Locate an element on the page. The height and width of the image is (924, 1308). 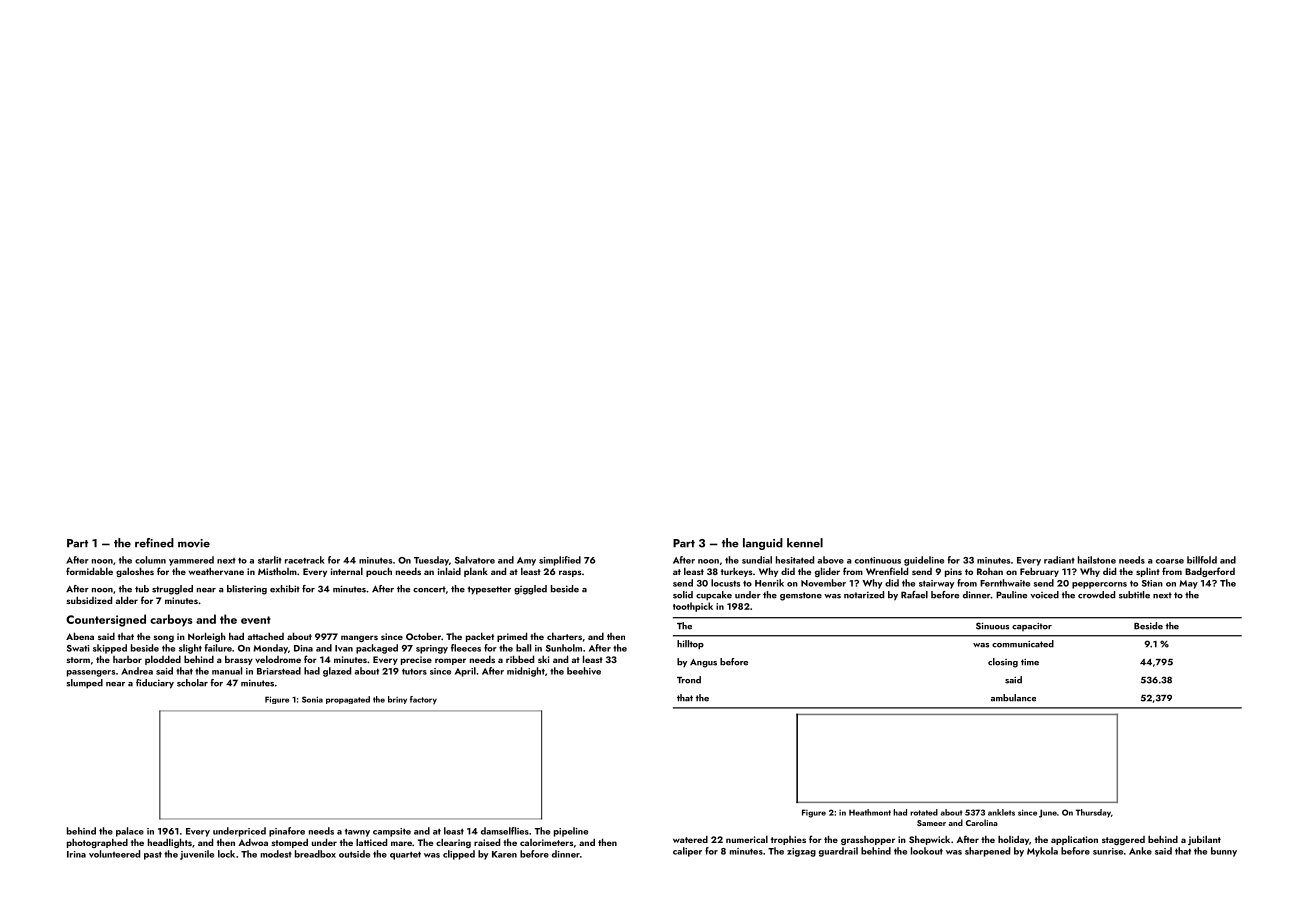
latticed is located at coordinates (371, 842).
